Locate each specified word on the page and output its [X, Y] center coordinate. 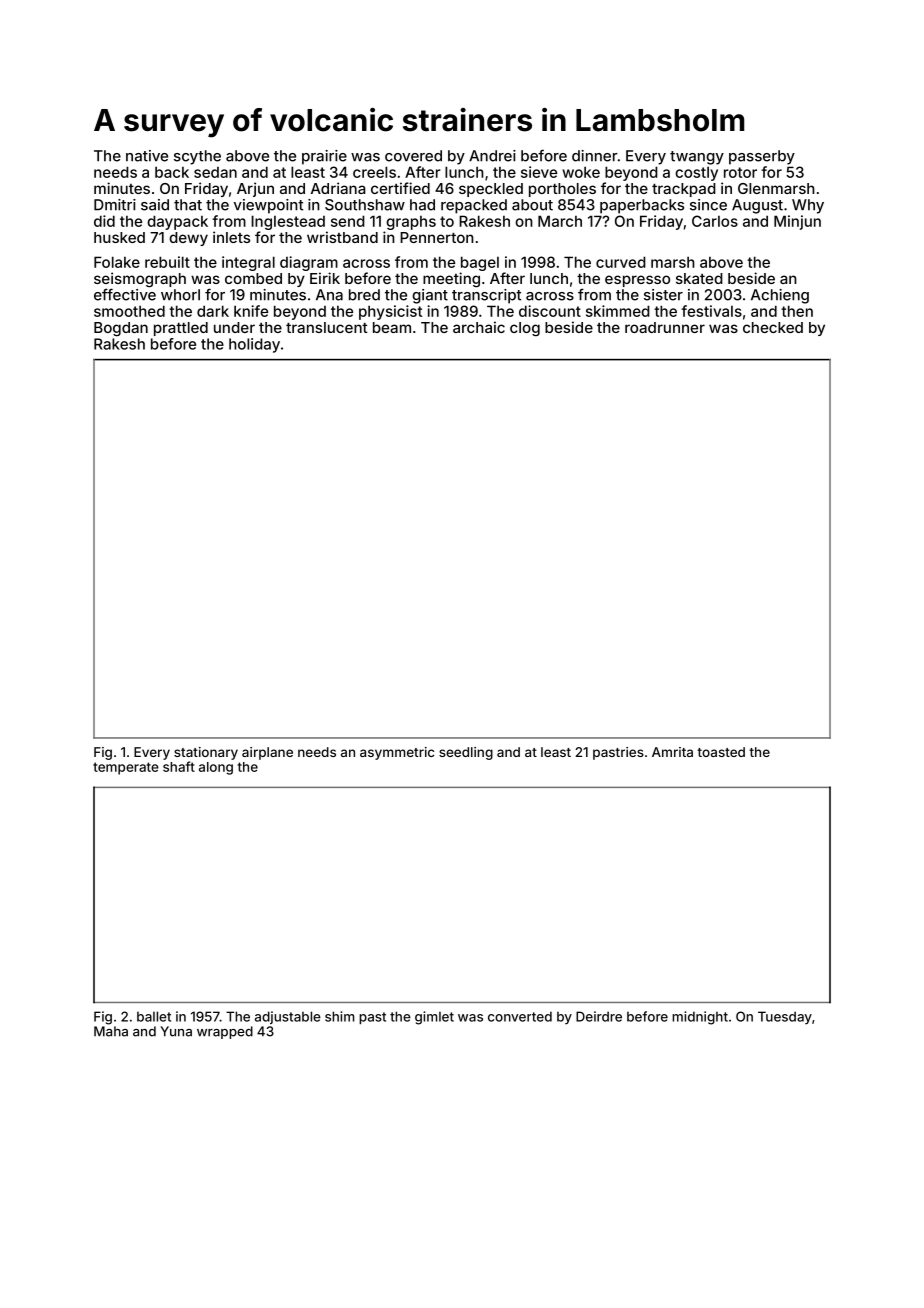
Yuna [176, 1031]
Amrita [672, 752]
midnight [700, 1018]
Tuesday [785, 1018]
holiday [254, 345]
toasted [721, 752]
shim [339, 1016]
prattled [181, 329]
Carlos [715, 221]
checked [773, 327]
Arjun [255, 189]
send [348, 221]
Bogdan [121, 329]
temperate [126, 768]
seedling [466, 753]
